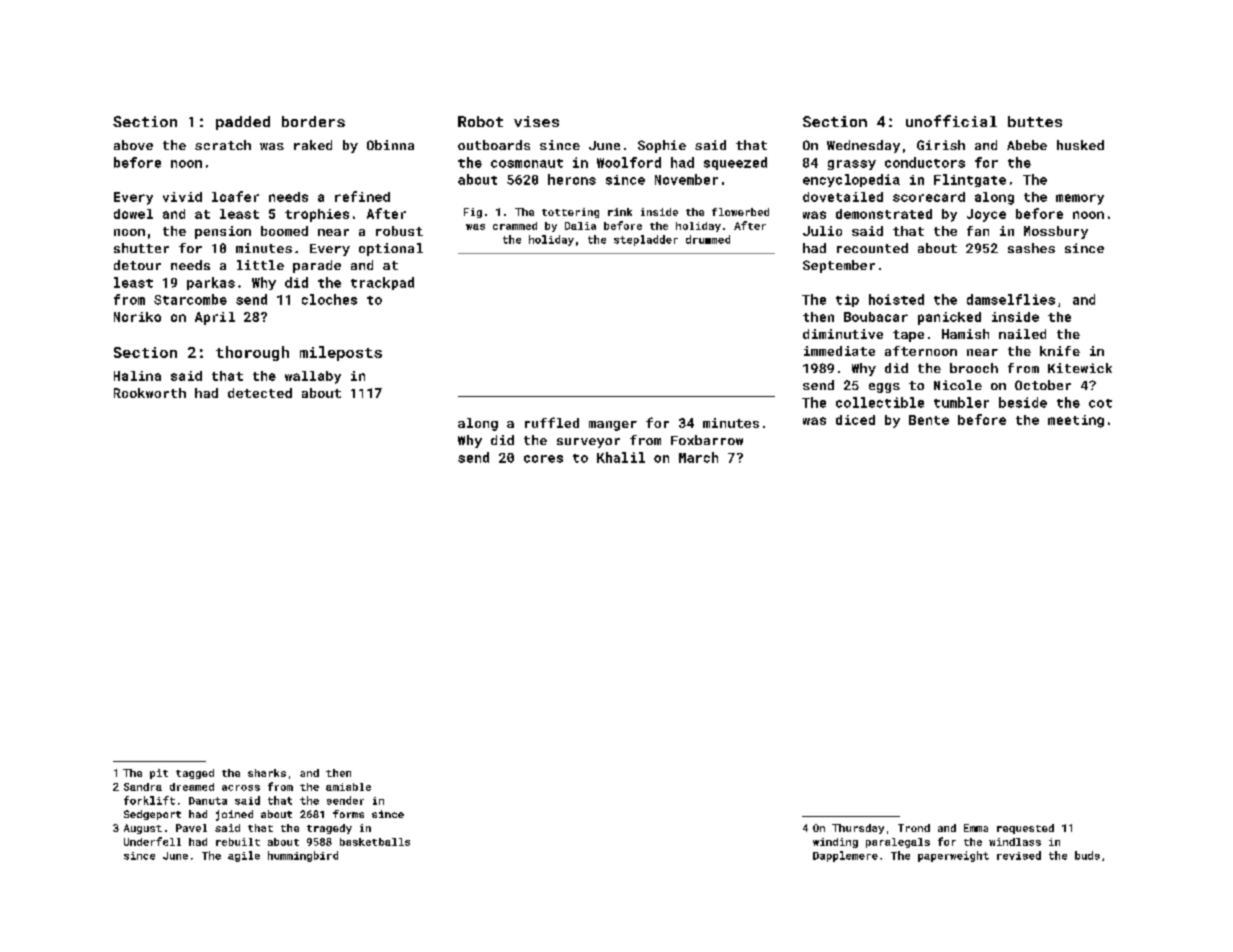 This image has width=1233, height=952. What do you see at coordinates (244, 856) in the image?
I see `agile` at bounding box center [244, 856].
